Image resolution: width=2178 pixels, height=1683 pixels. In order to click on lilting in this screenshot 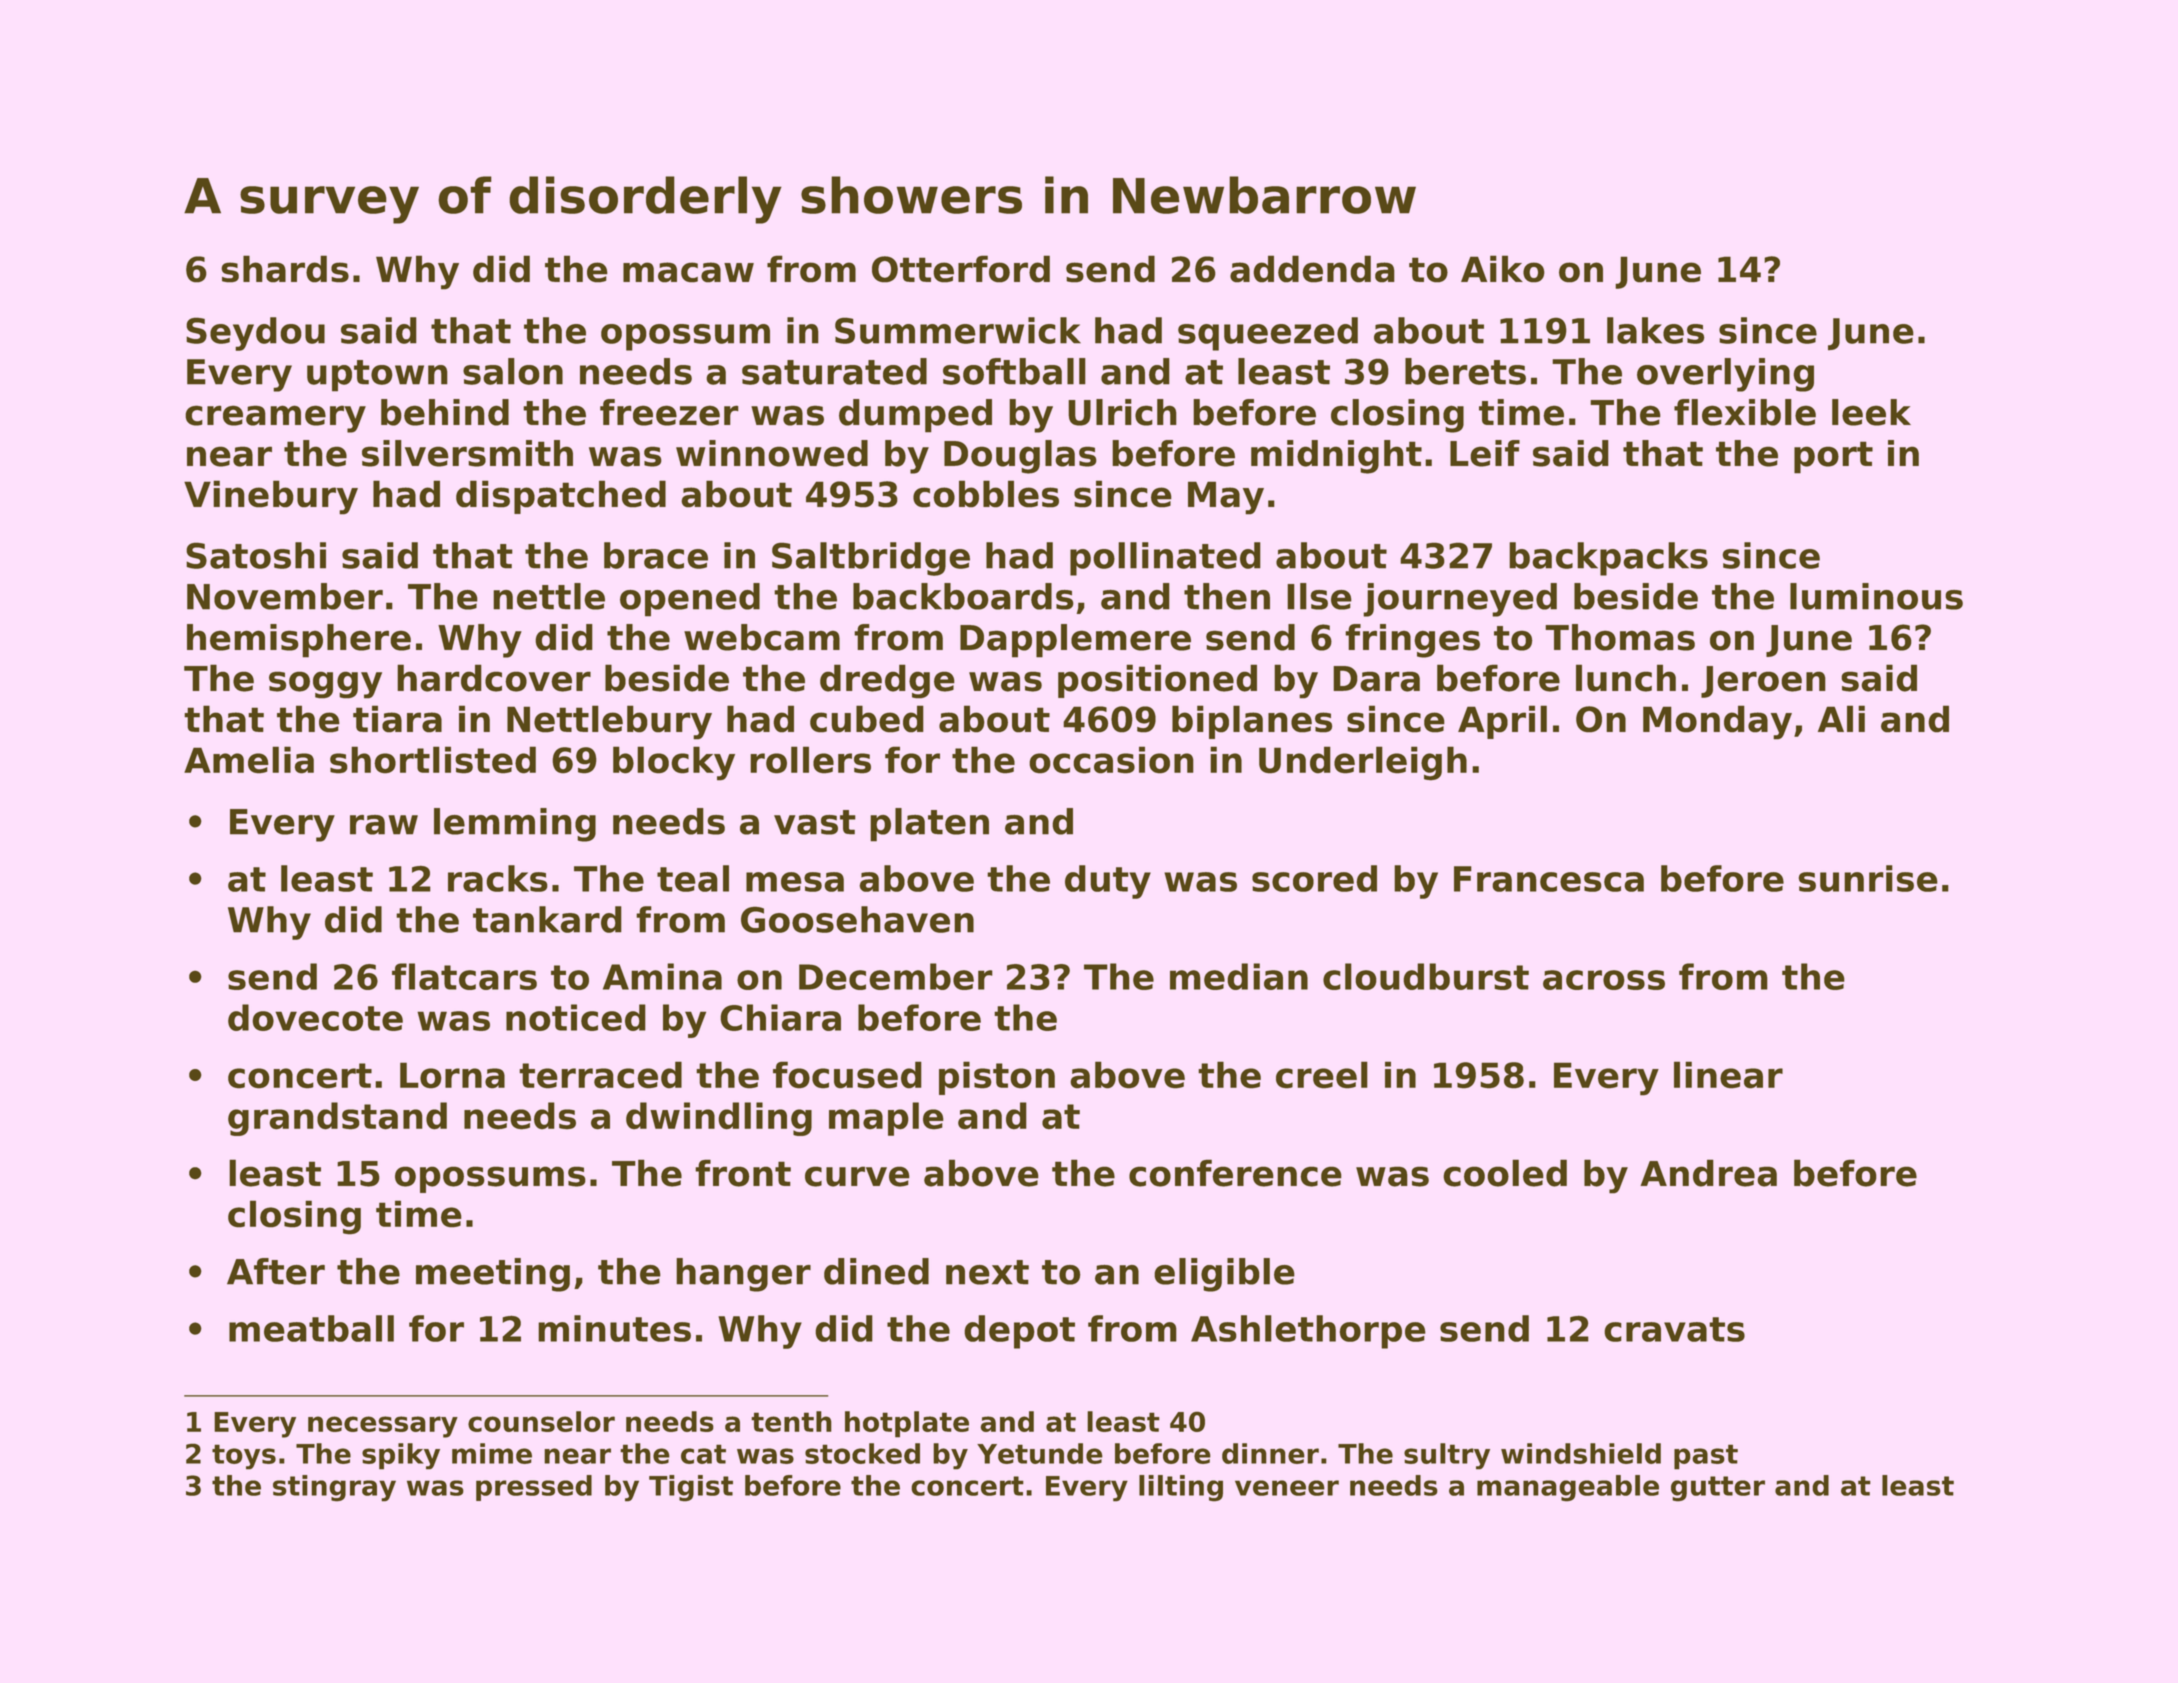, I will do `click(1181, 1488)`.
